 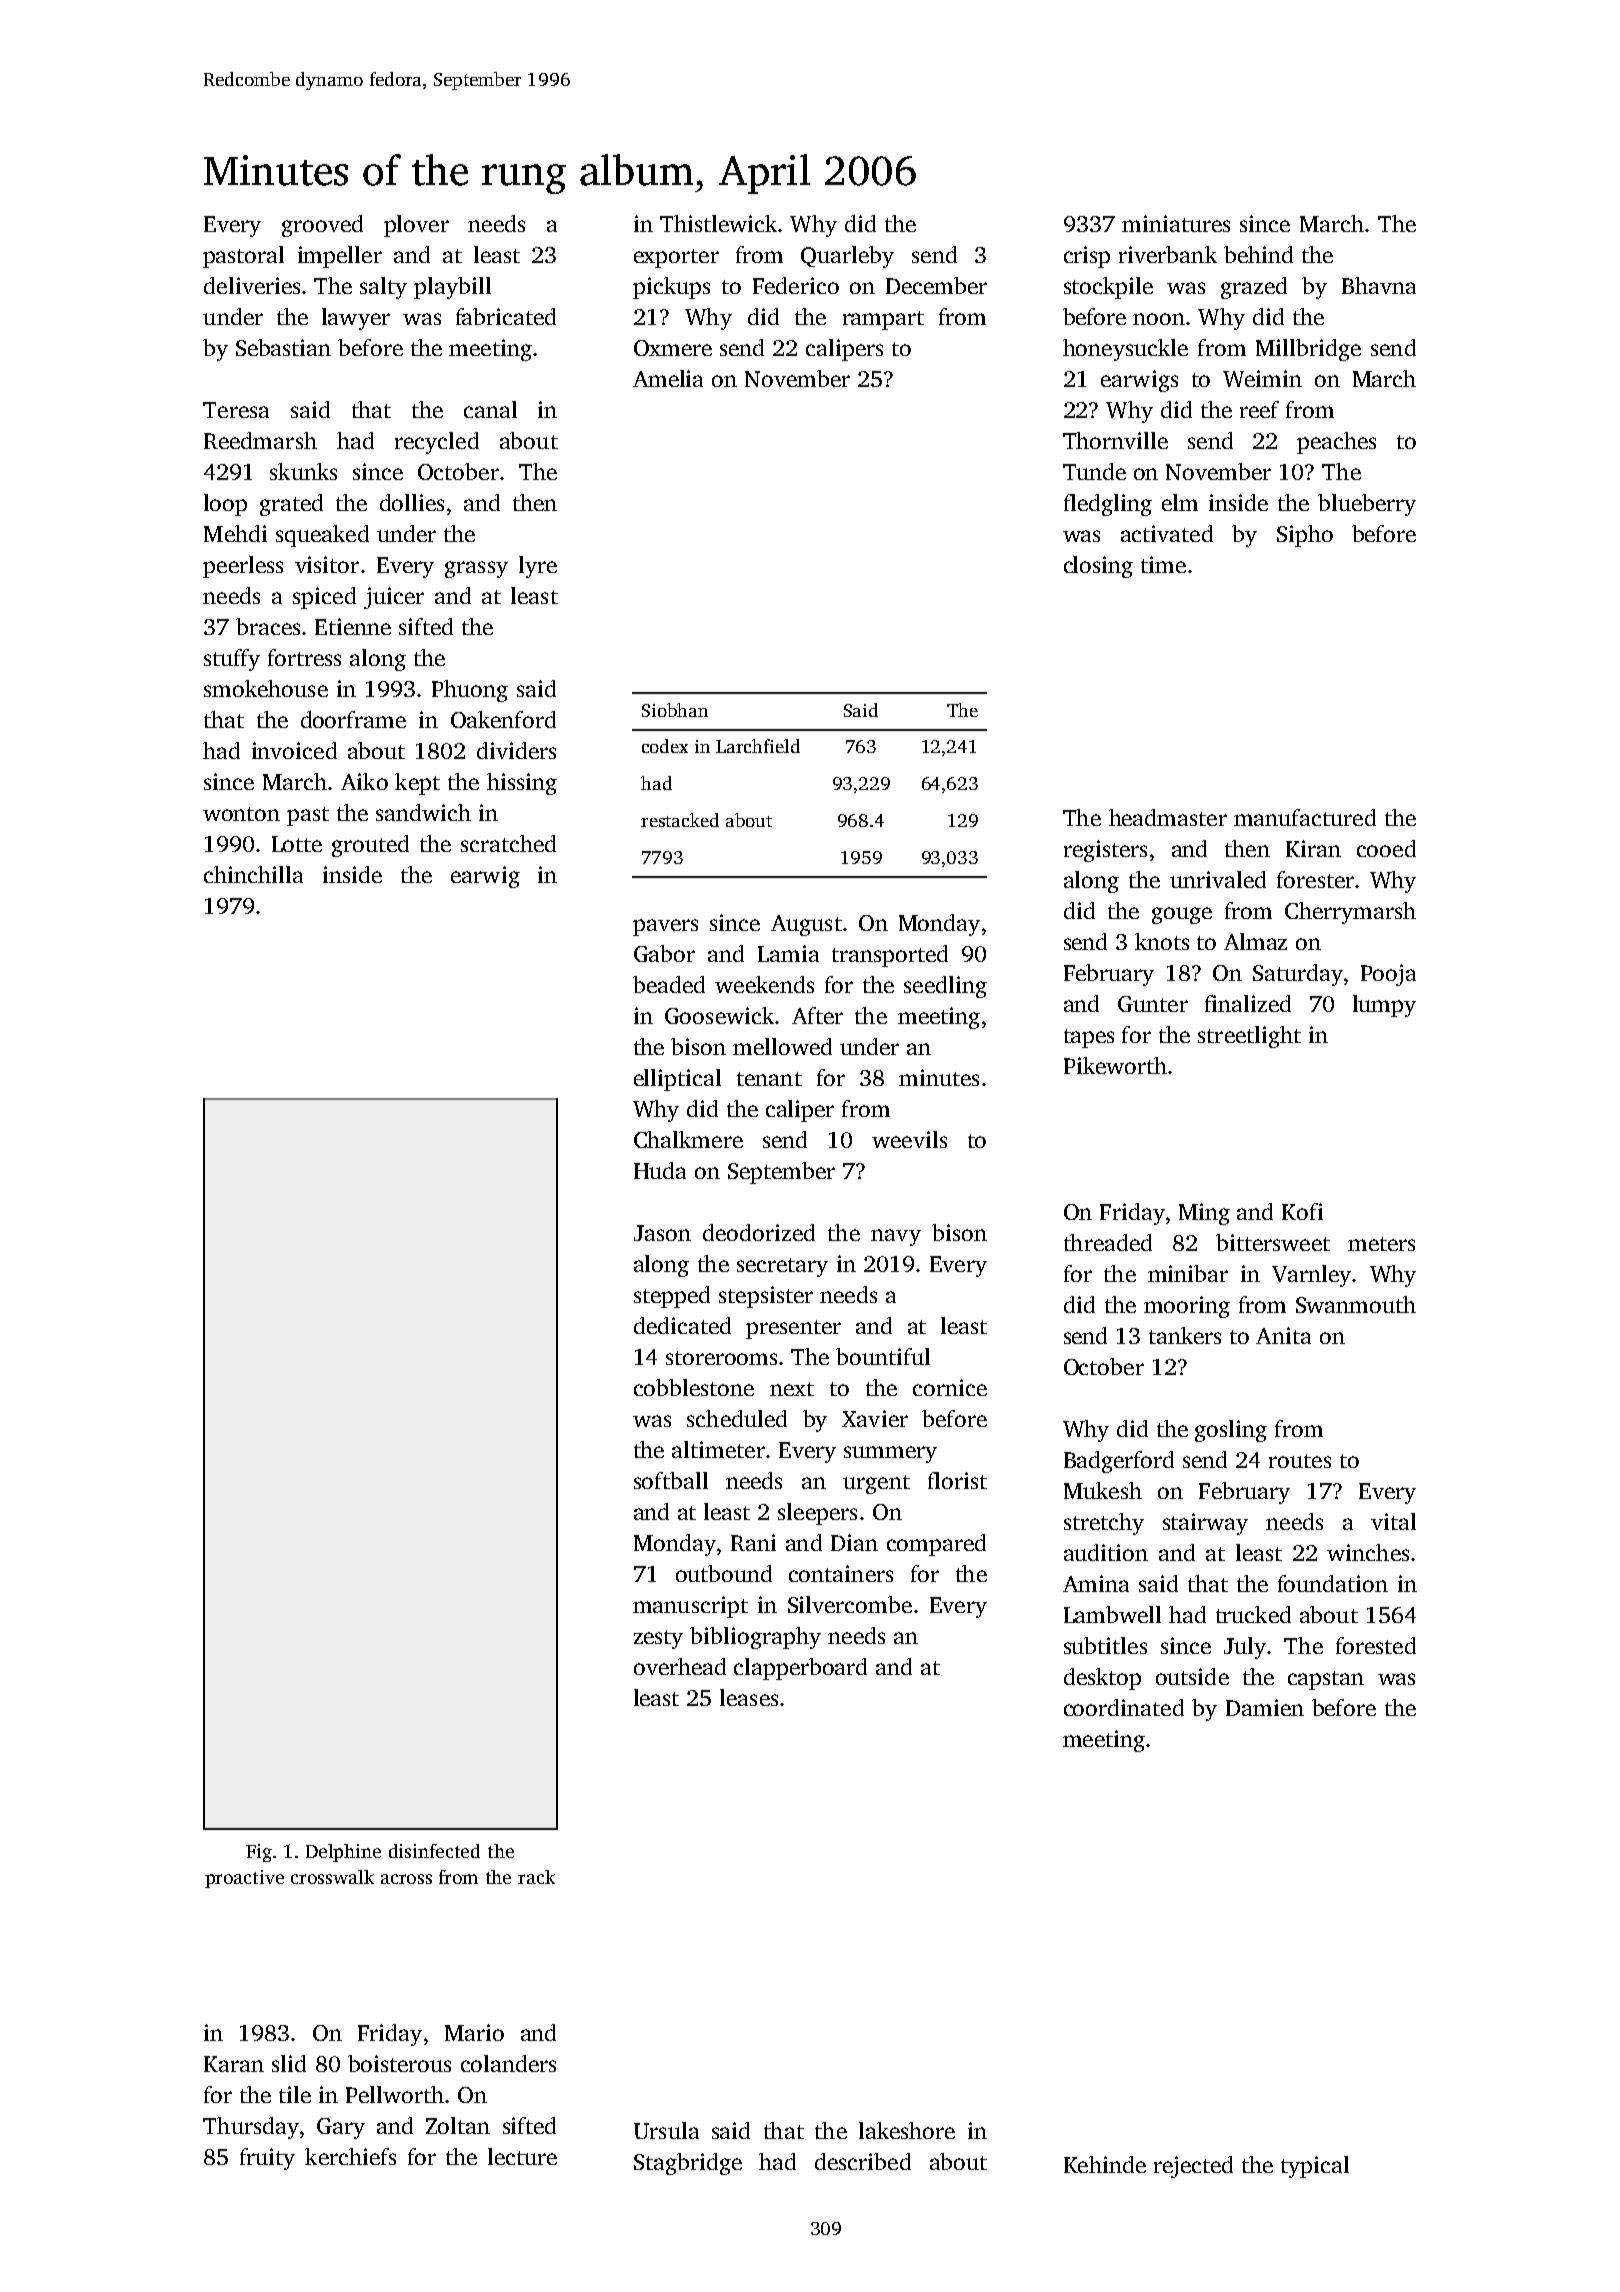 I want to click on described, so click(x=863, y=2161).
